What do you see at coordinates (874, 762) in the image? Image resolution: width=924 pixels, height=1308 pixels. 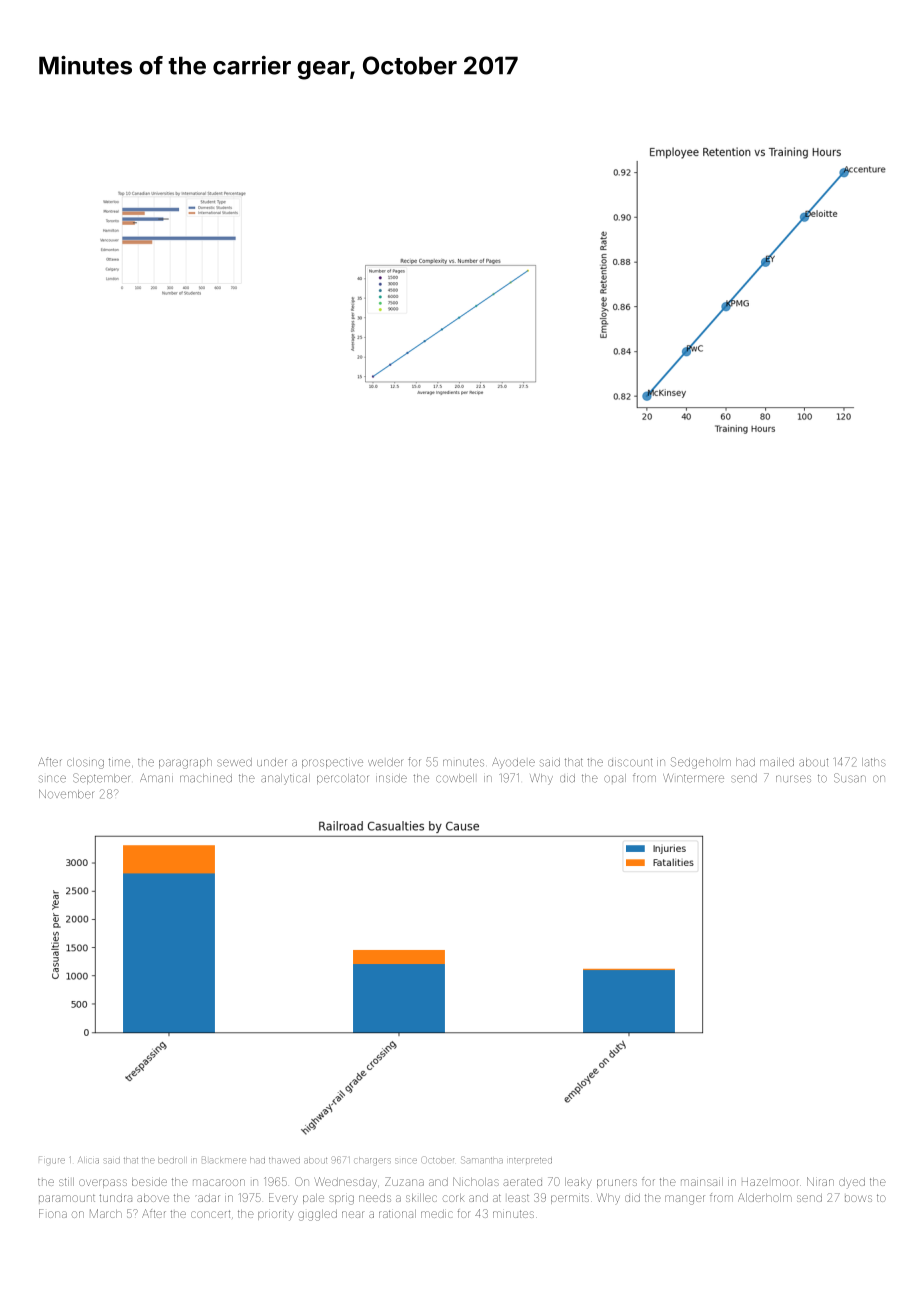 I see `laths` at bounding box center [874, 762].
